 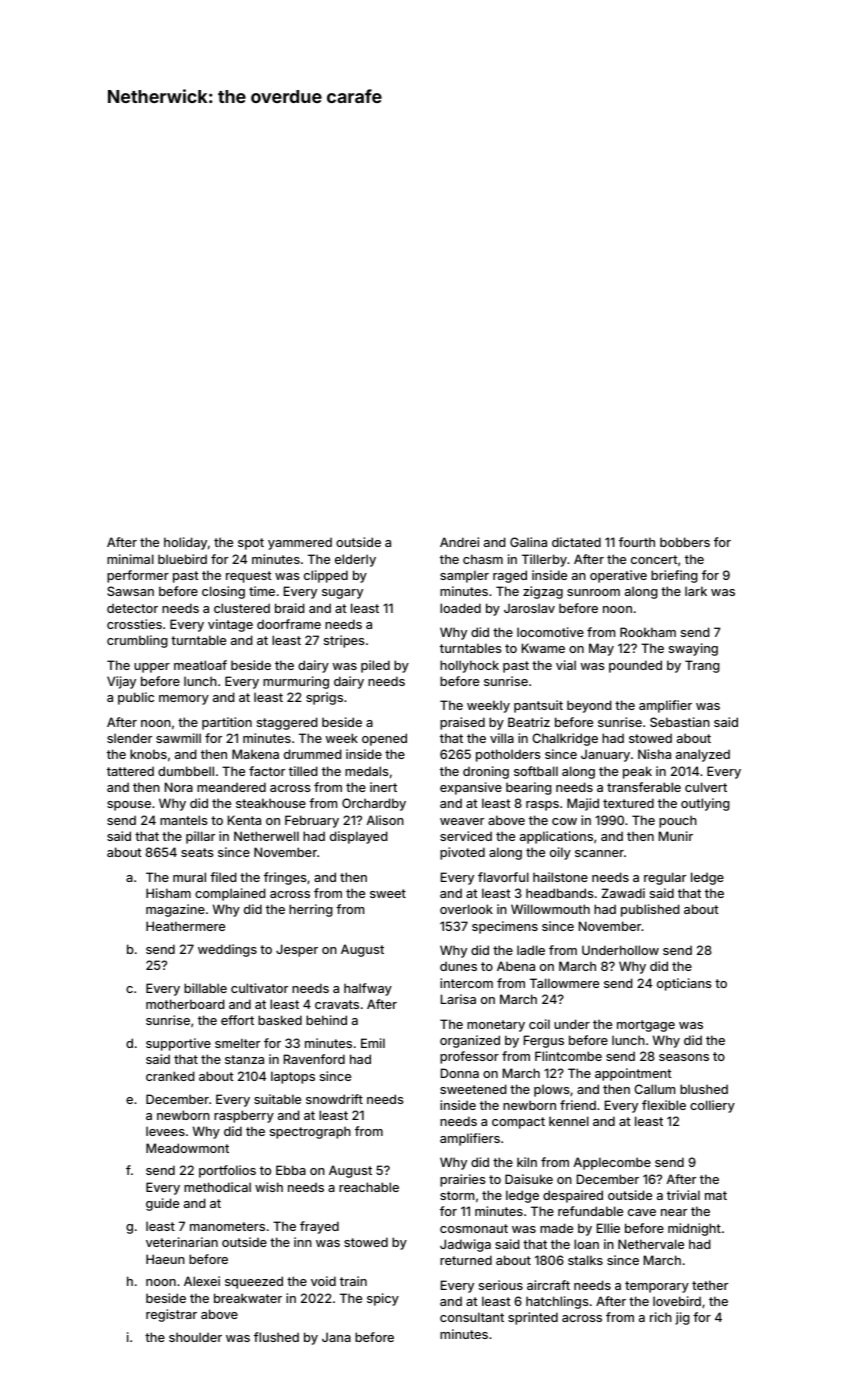 What do you see at coordinates (564, 983) in the screenshot?
I see `Tallowmere` at bounding box center [564, 983].
